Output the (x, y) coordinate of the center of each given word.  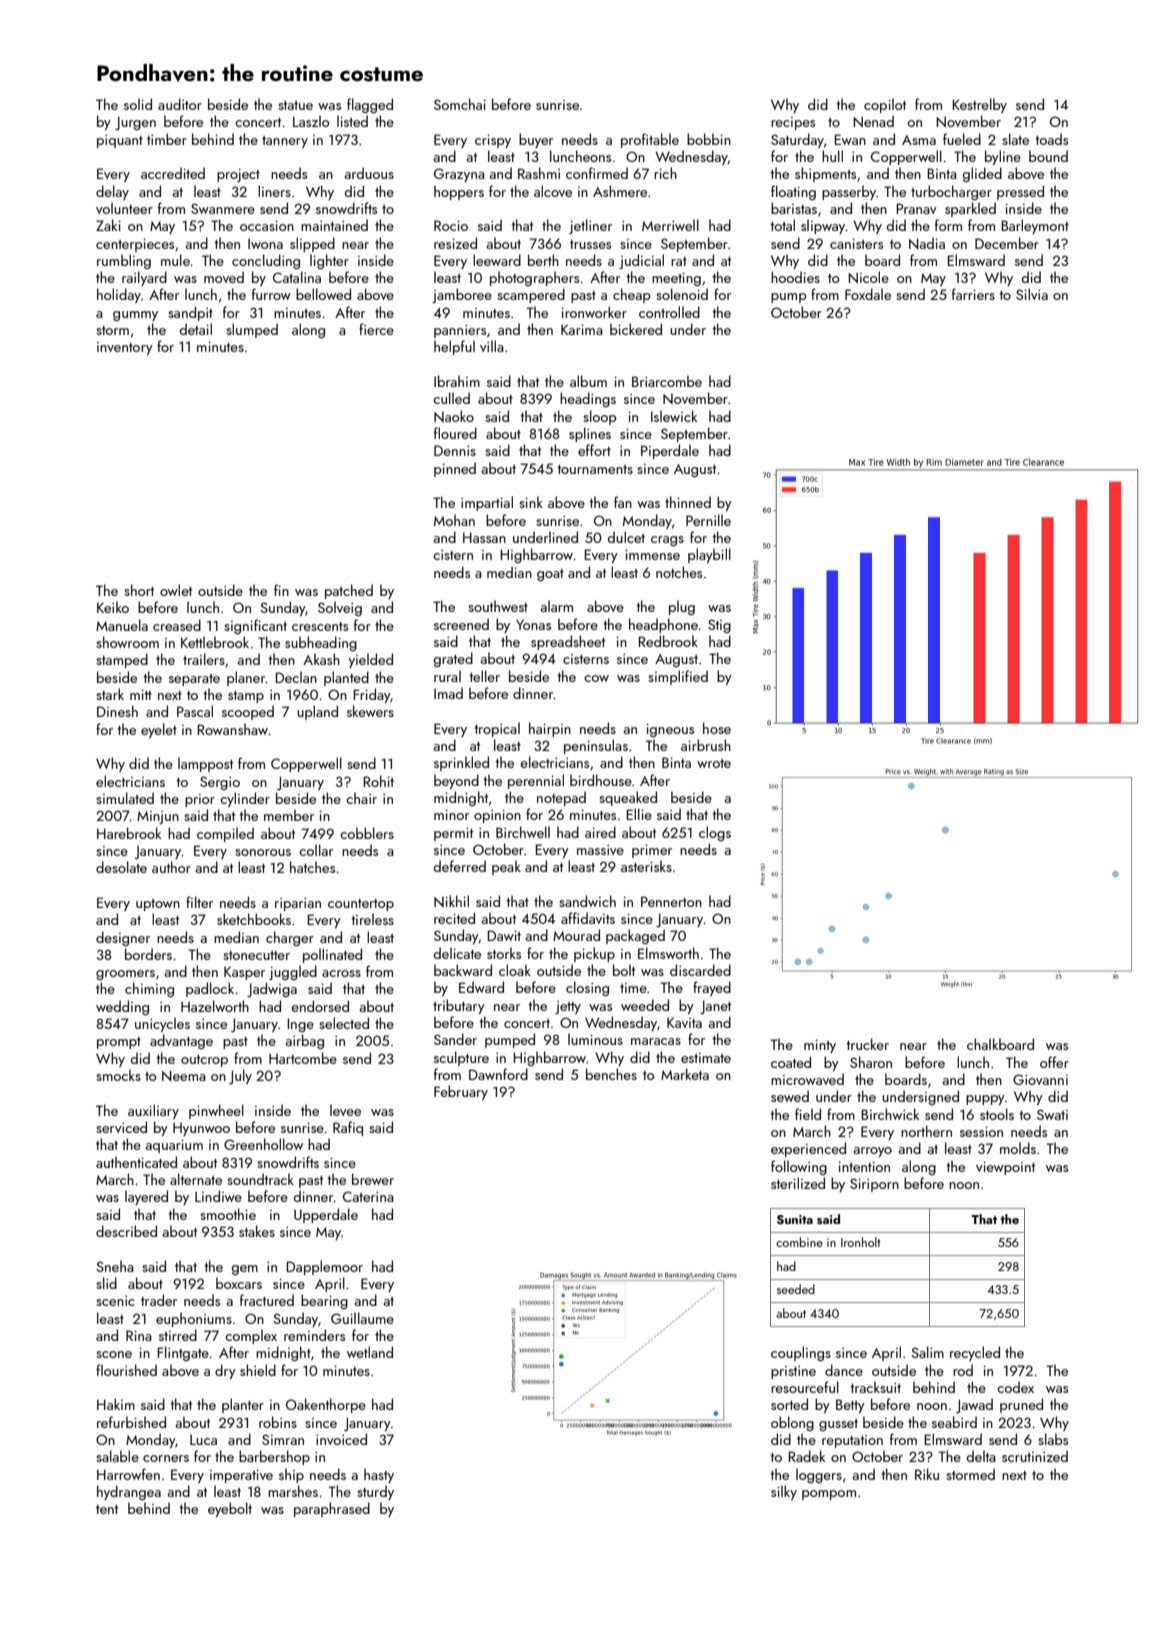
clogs (715, 833)
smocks (118, 1075)
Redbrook (668, 641)
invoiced (341, 1439)
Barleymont (1035, 226)
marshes (293, 1491)
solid (138, 104)
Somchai (460, 104)
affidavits (588, 918)
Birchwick (890, 1114)
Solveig (340, 608)
